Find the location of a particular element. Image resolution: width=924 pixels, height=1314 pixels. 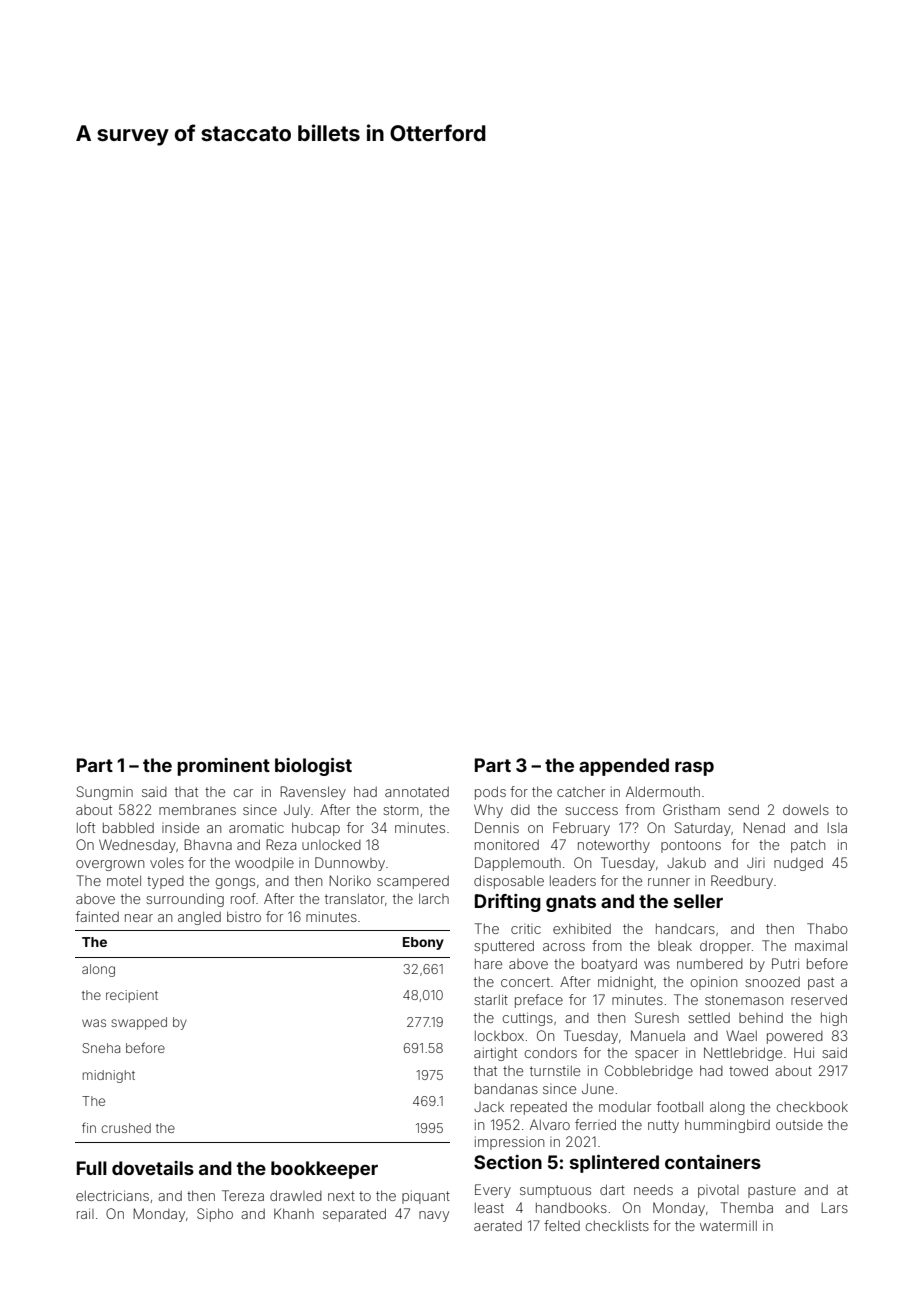

Dapplemouth is located at coordinates (518, 864).
